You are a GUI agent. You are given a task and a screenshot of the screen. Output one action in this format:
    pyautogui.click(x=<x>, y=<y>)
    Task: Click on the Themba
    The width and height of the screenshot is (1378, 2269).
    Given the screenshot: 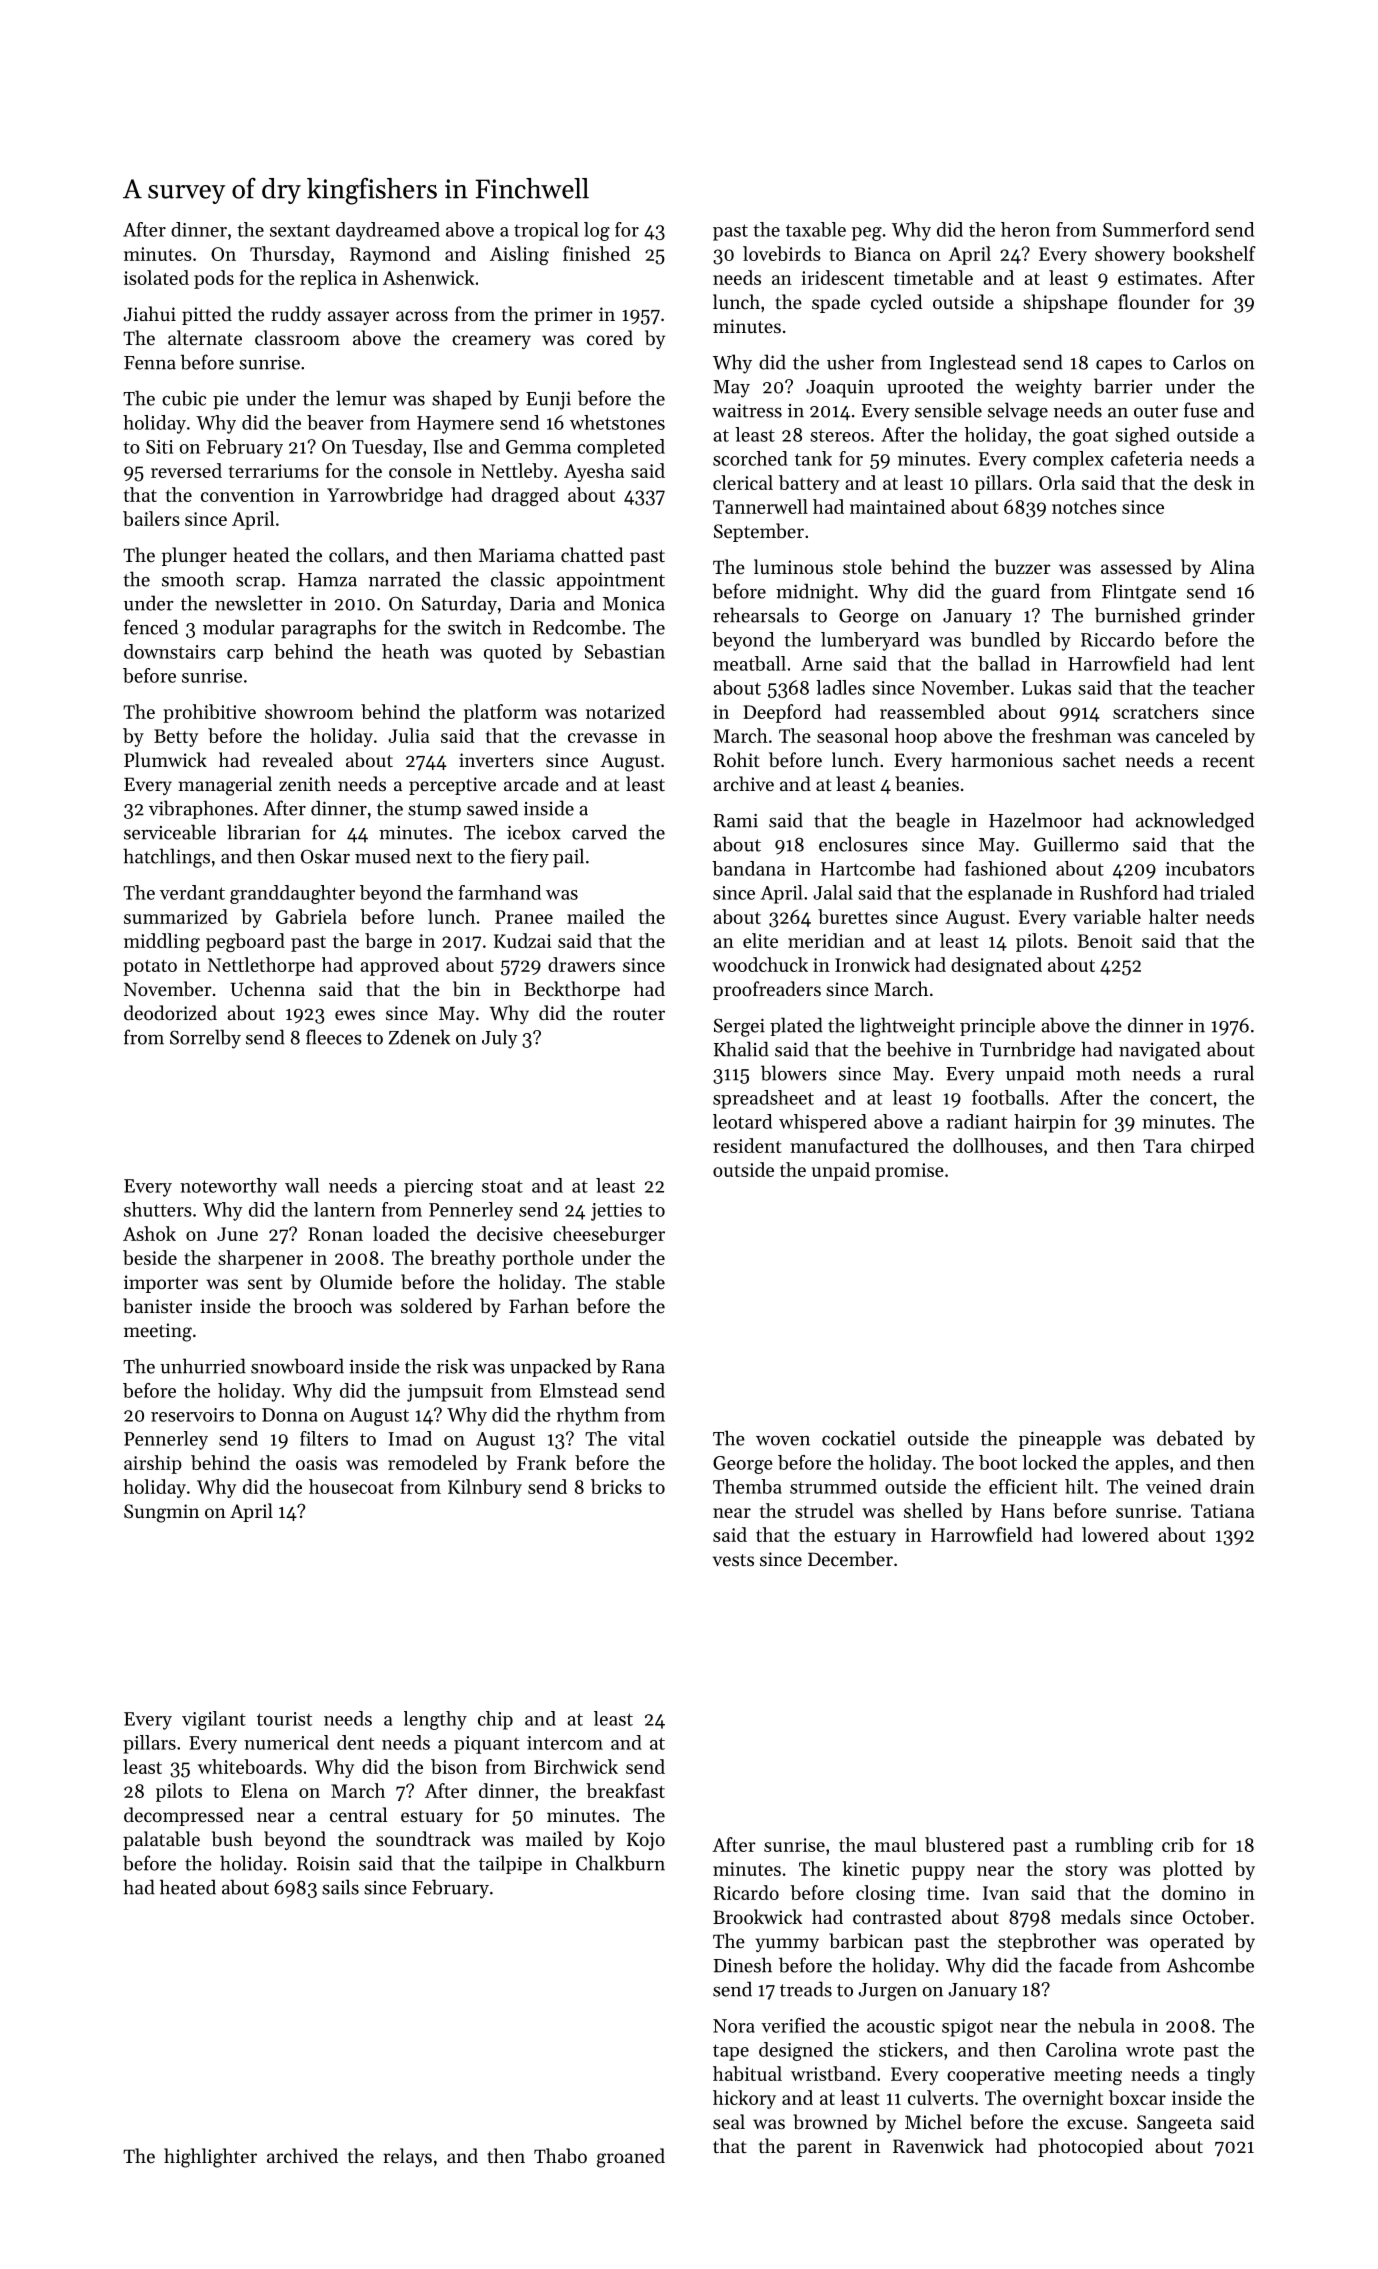 What is the action you would take?
    pyautogui.click(x=747, y=1486)
